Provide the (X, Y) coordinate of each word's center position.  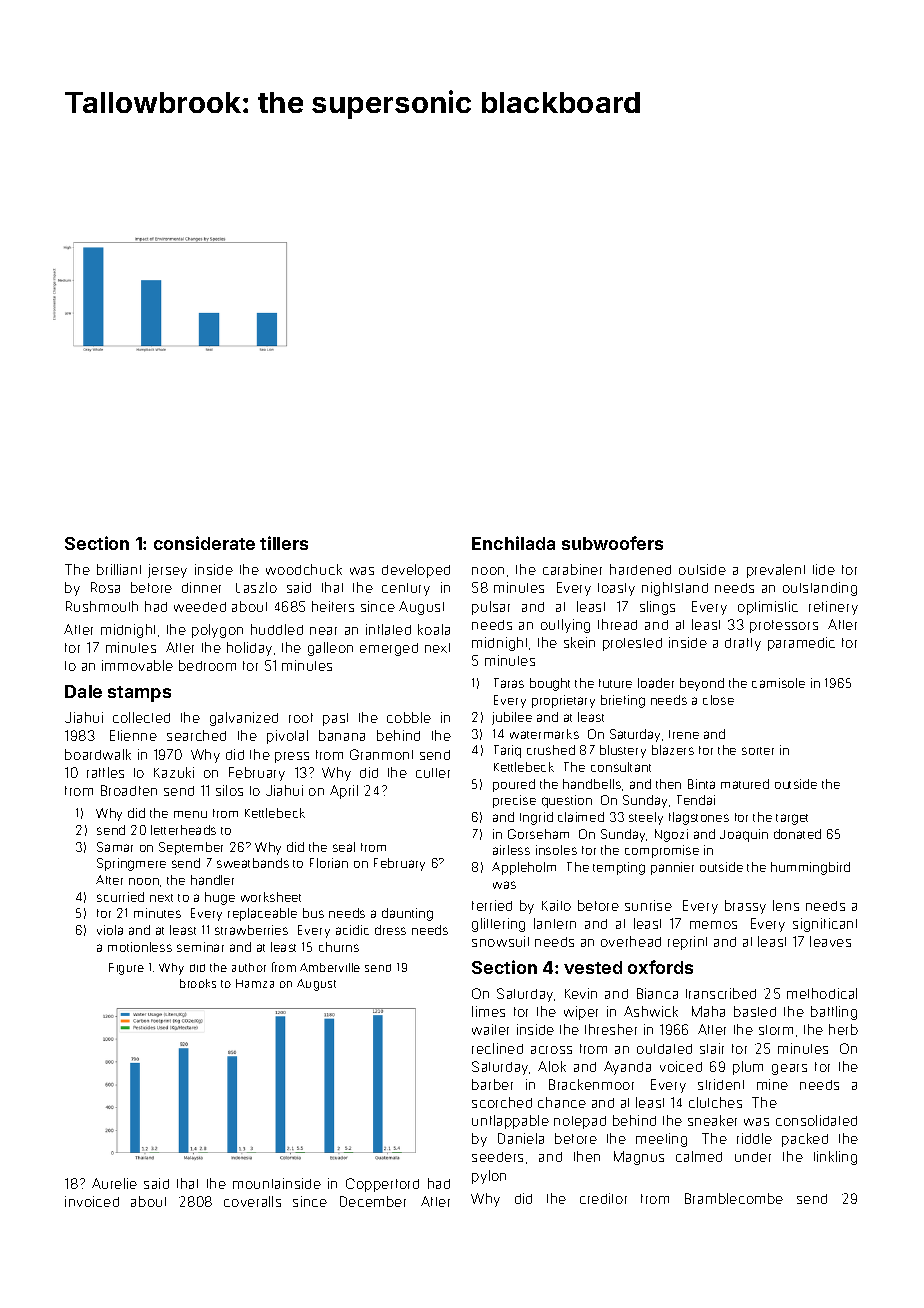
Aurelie (114, 1183)
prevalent (776, 571)
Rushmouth (102, 606)
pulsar (491, 608)
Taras (509, 683)
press (292, 757)
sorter (758, 751)
